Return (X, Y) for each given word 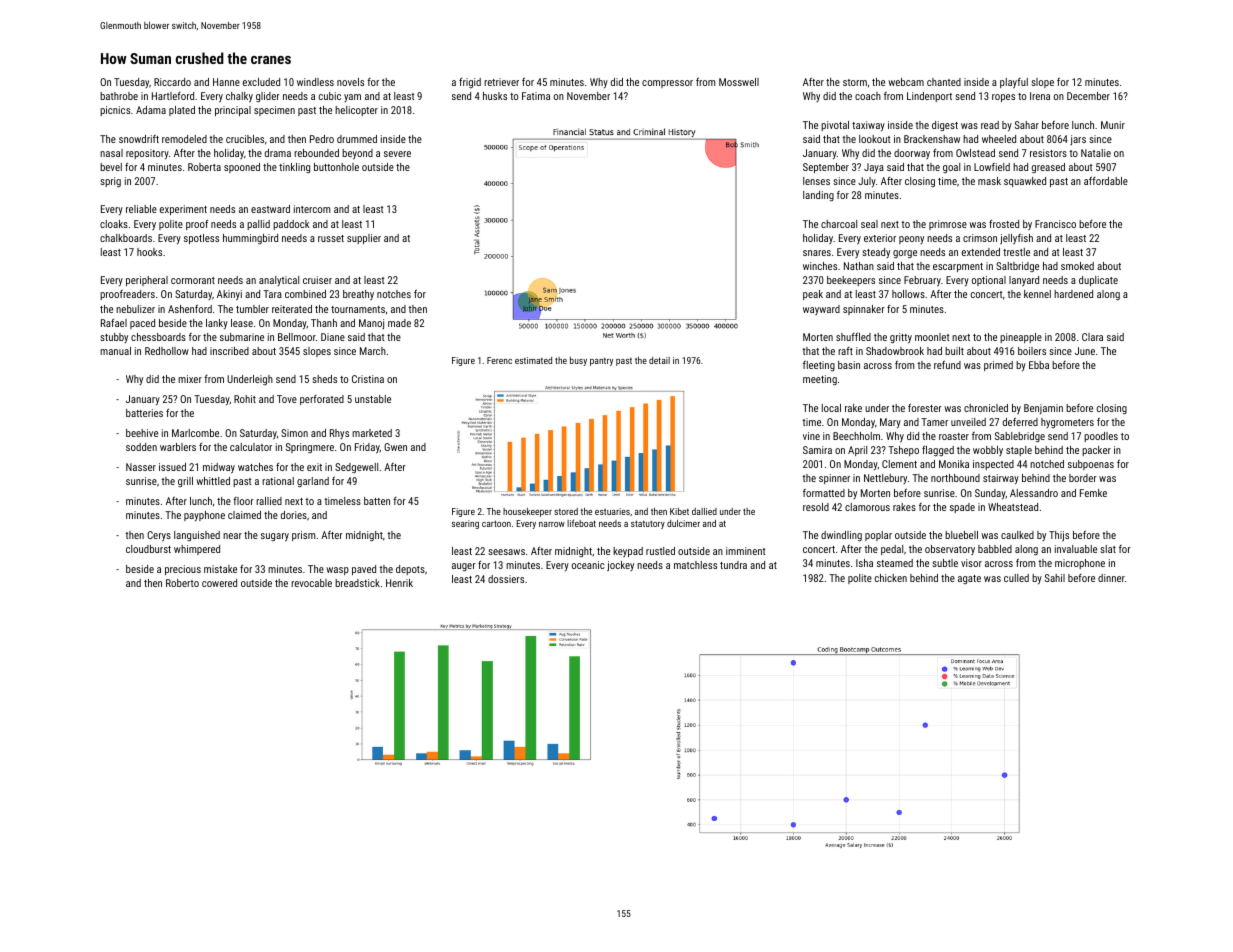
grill (185, 482)
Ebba (1039, 365)
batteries (144, 413)
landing (818, 196)
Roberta (204, 167)
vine (811, 436)
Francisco (1055, 224)
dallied (704, 511)
